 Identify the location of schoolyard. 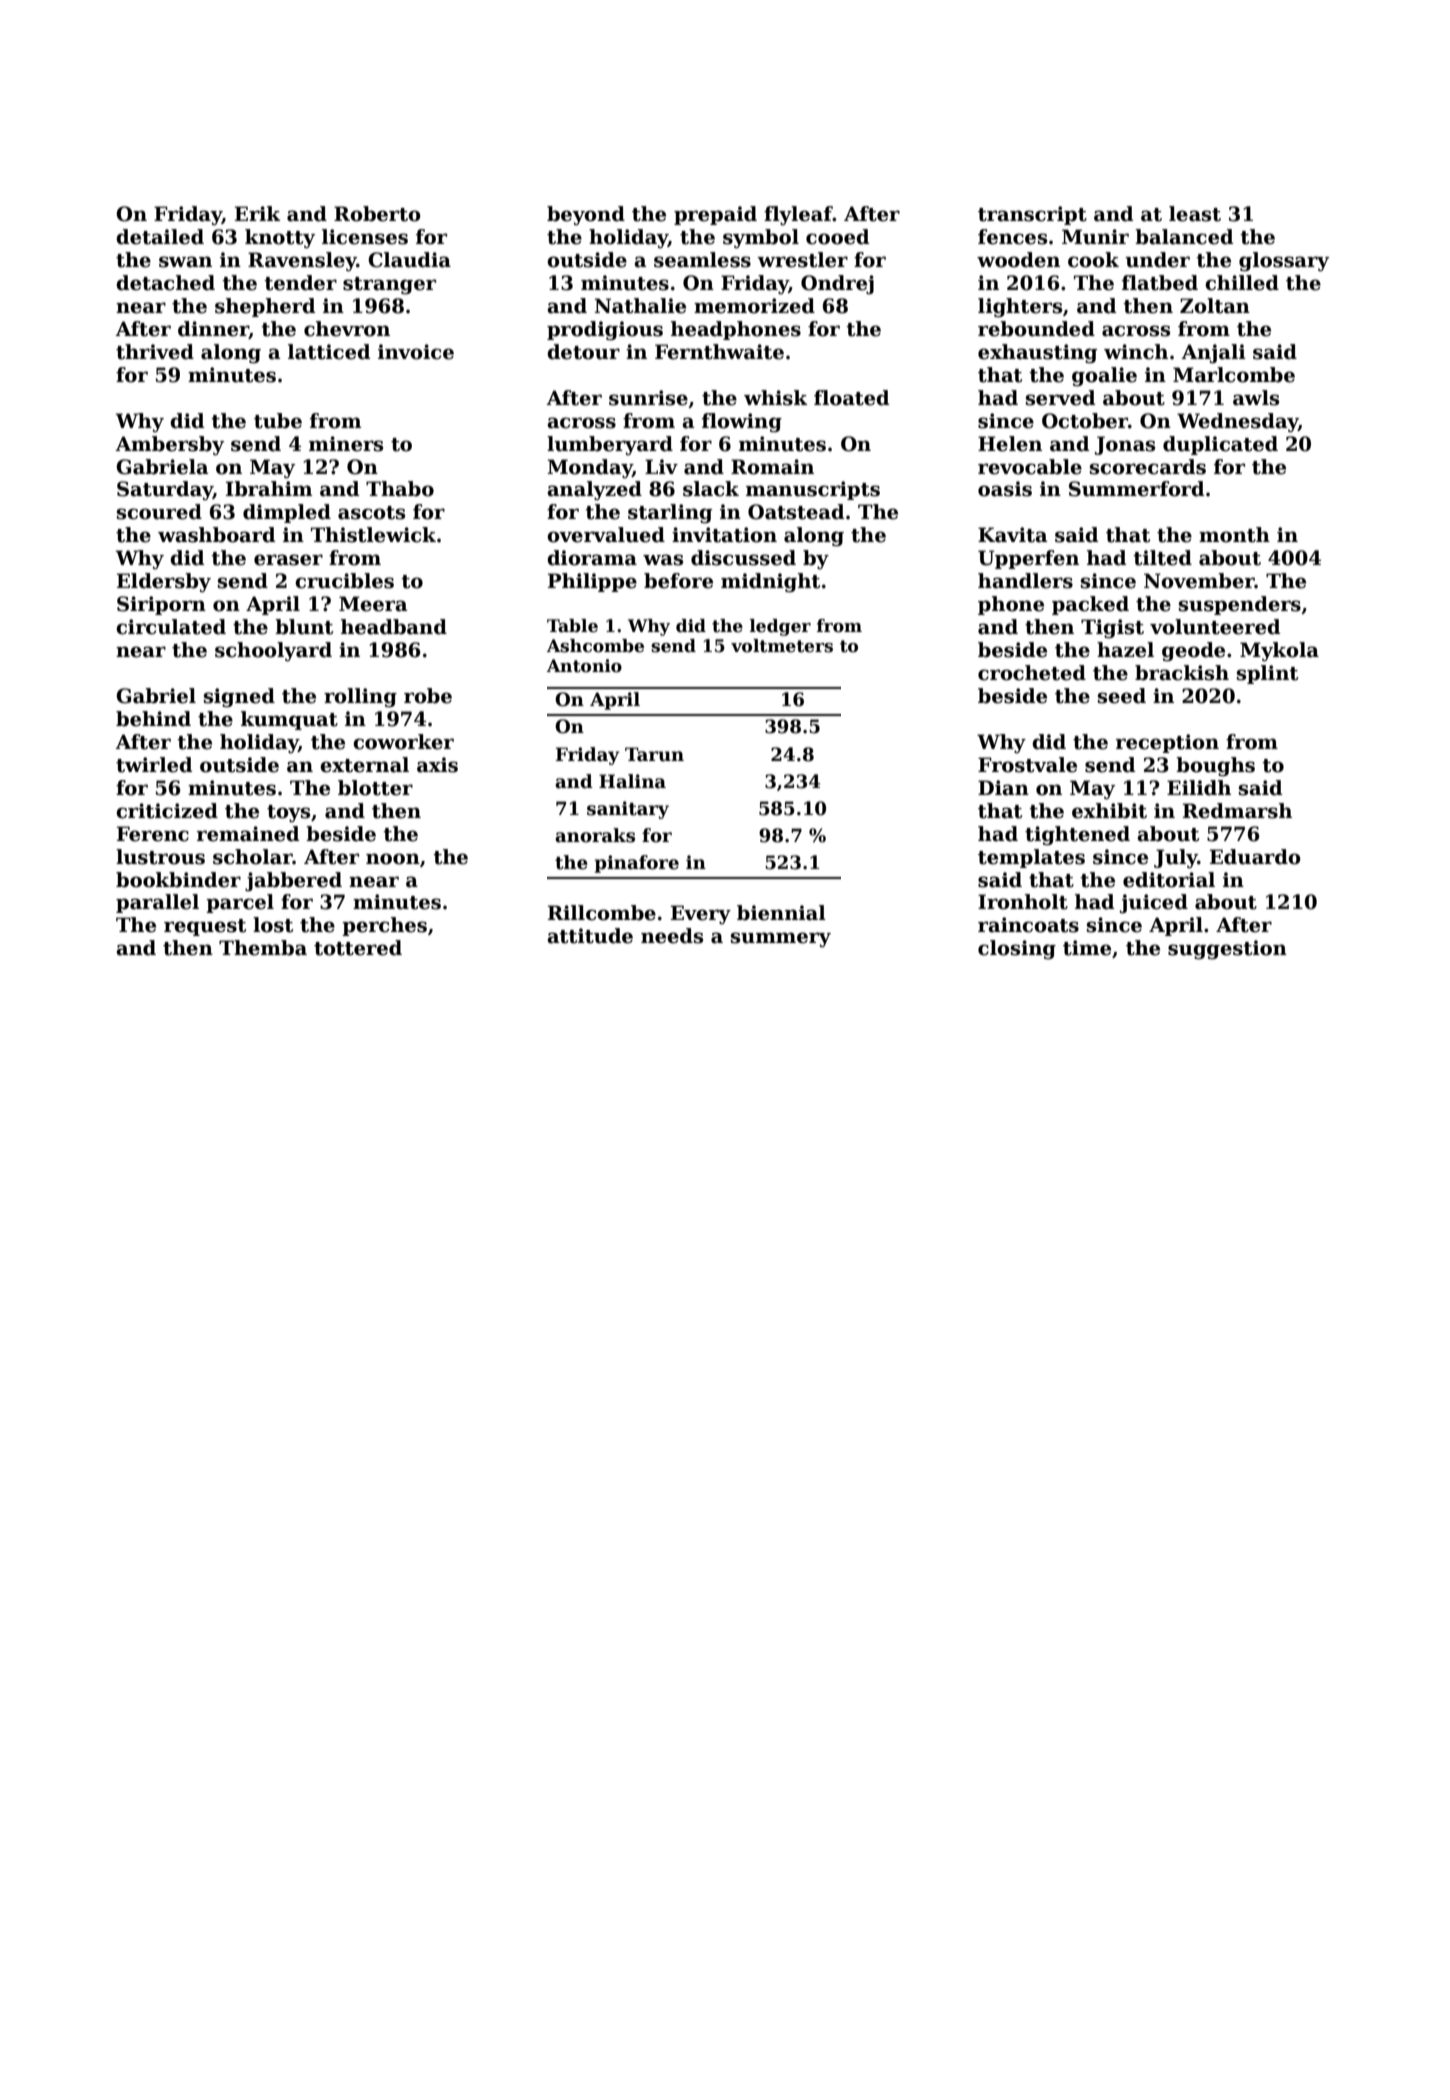
(273, 652).
